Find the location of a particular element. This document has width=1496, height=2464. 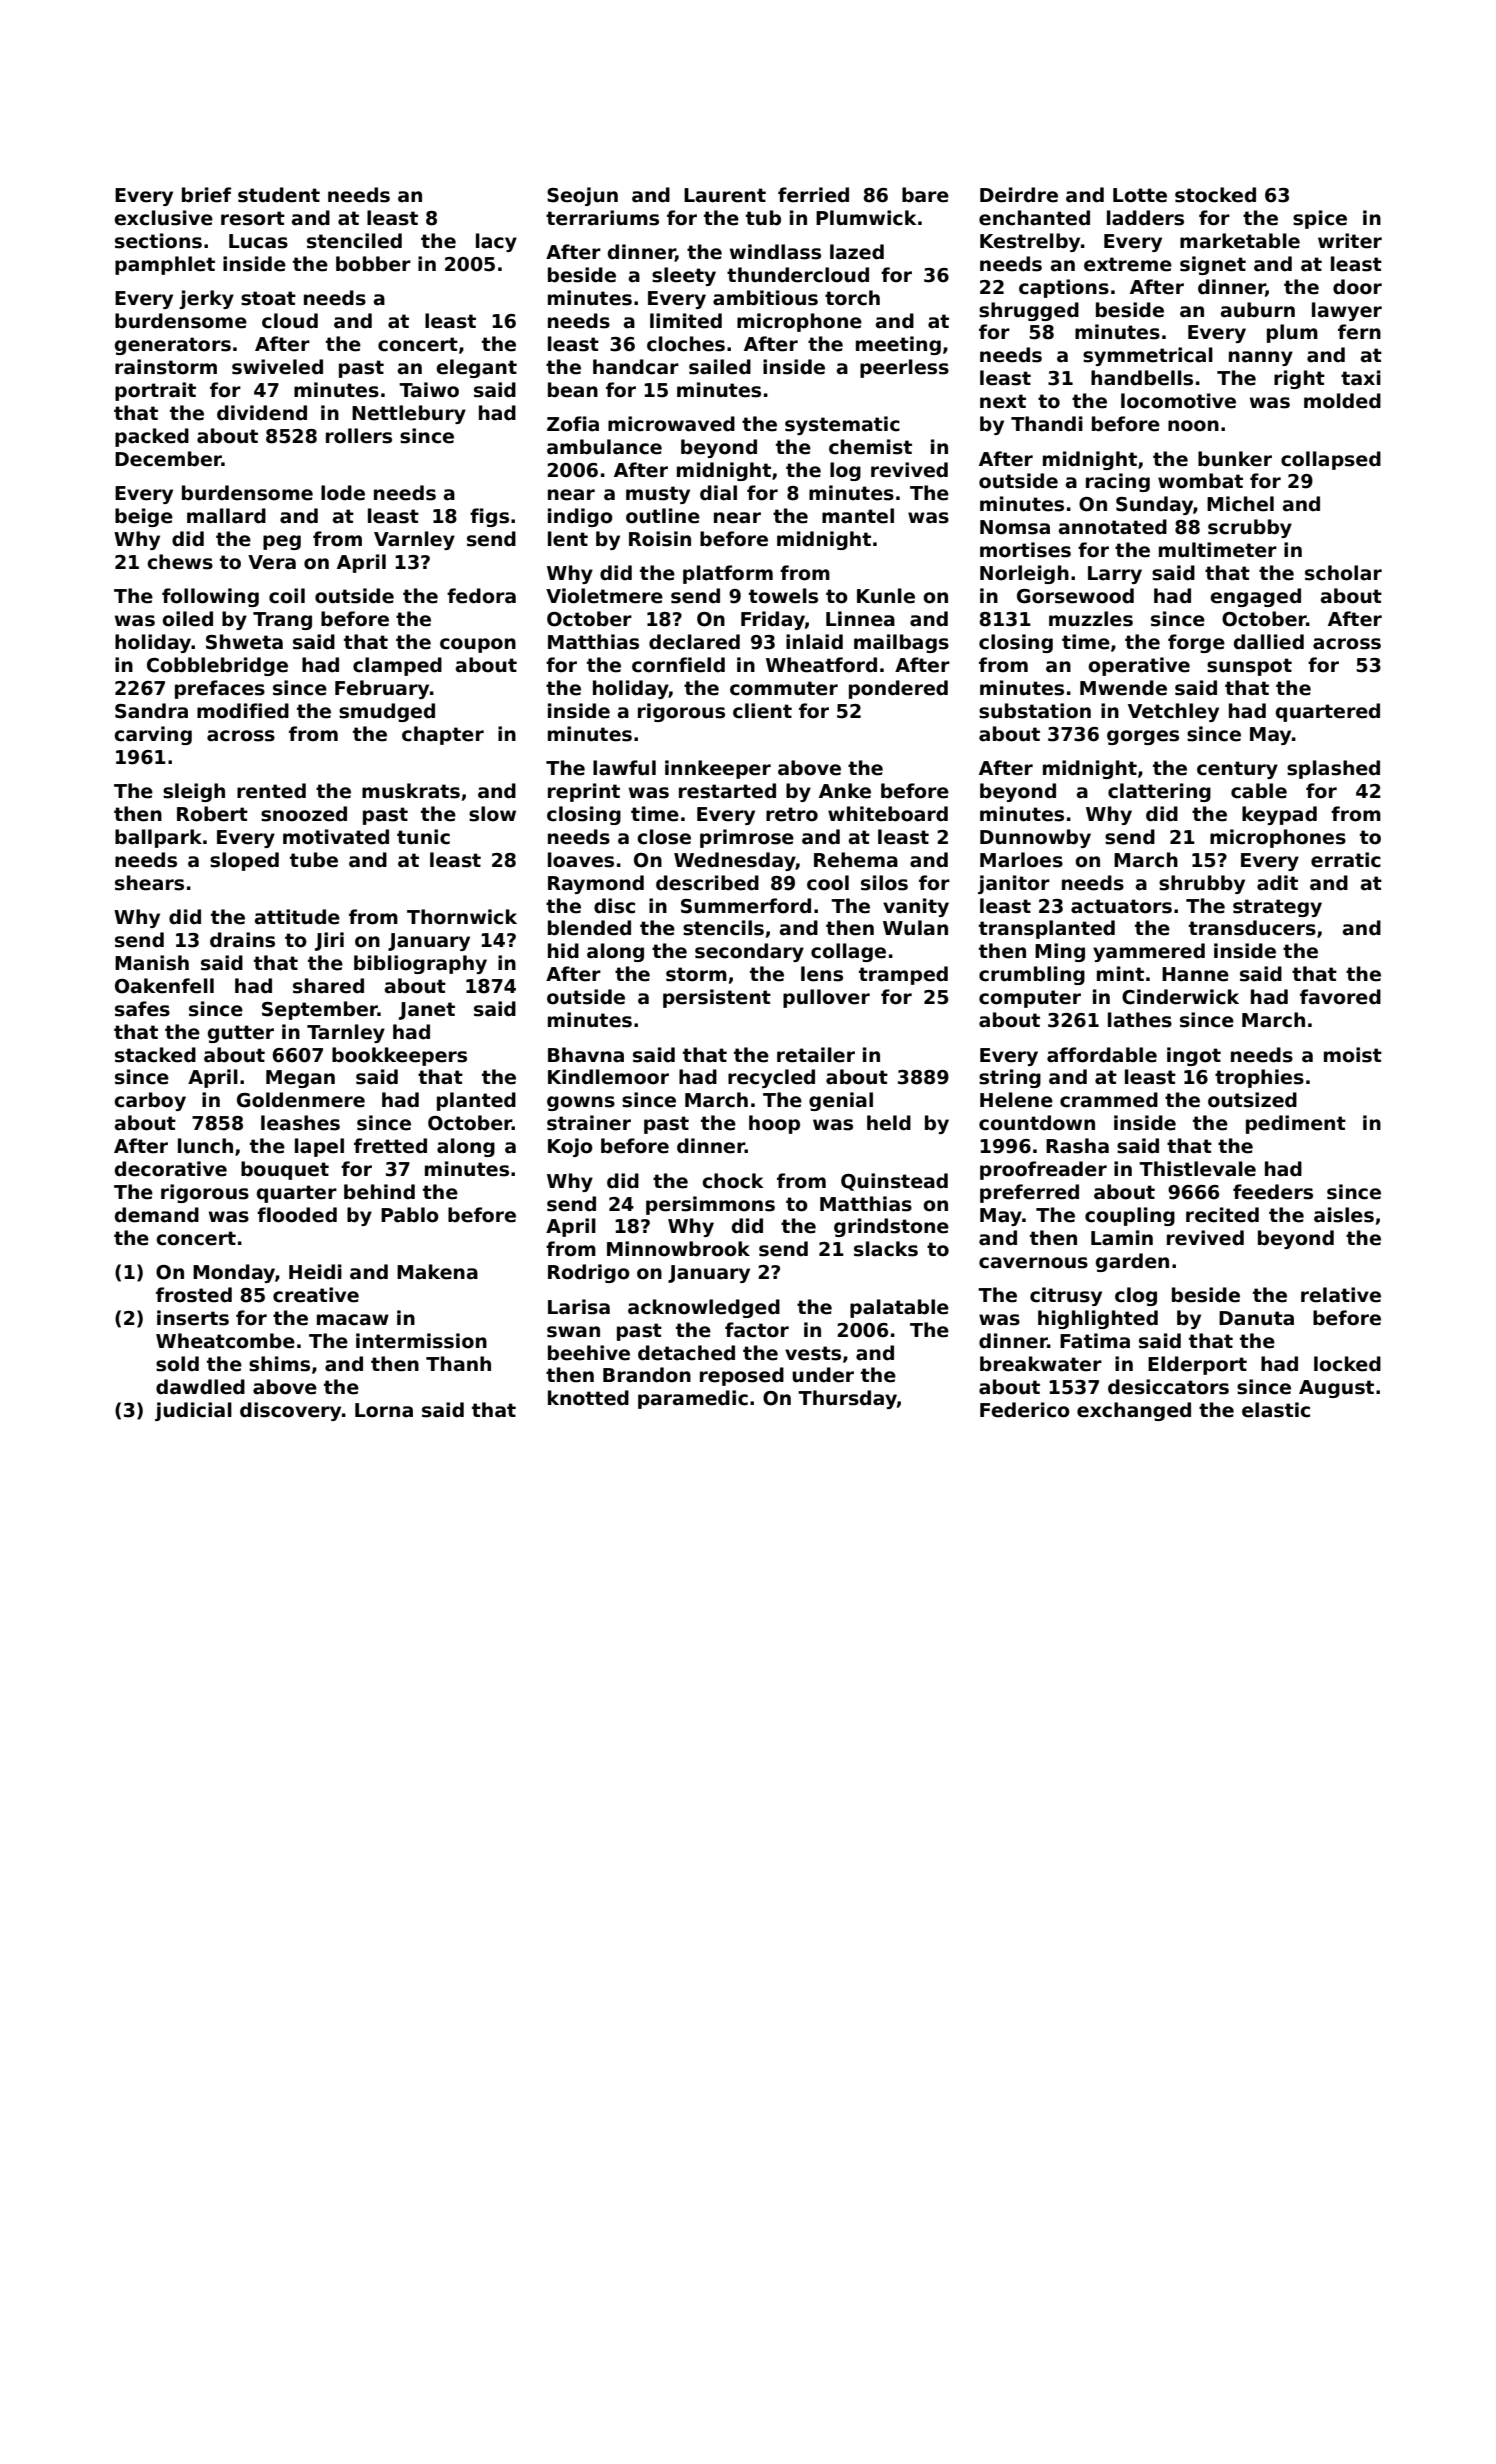

locked is located at coordinates (1347, 1364).
